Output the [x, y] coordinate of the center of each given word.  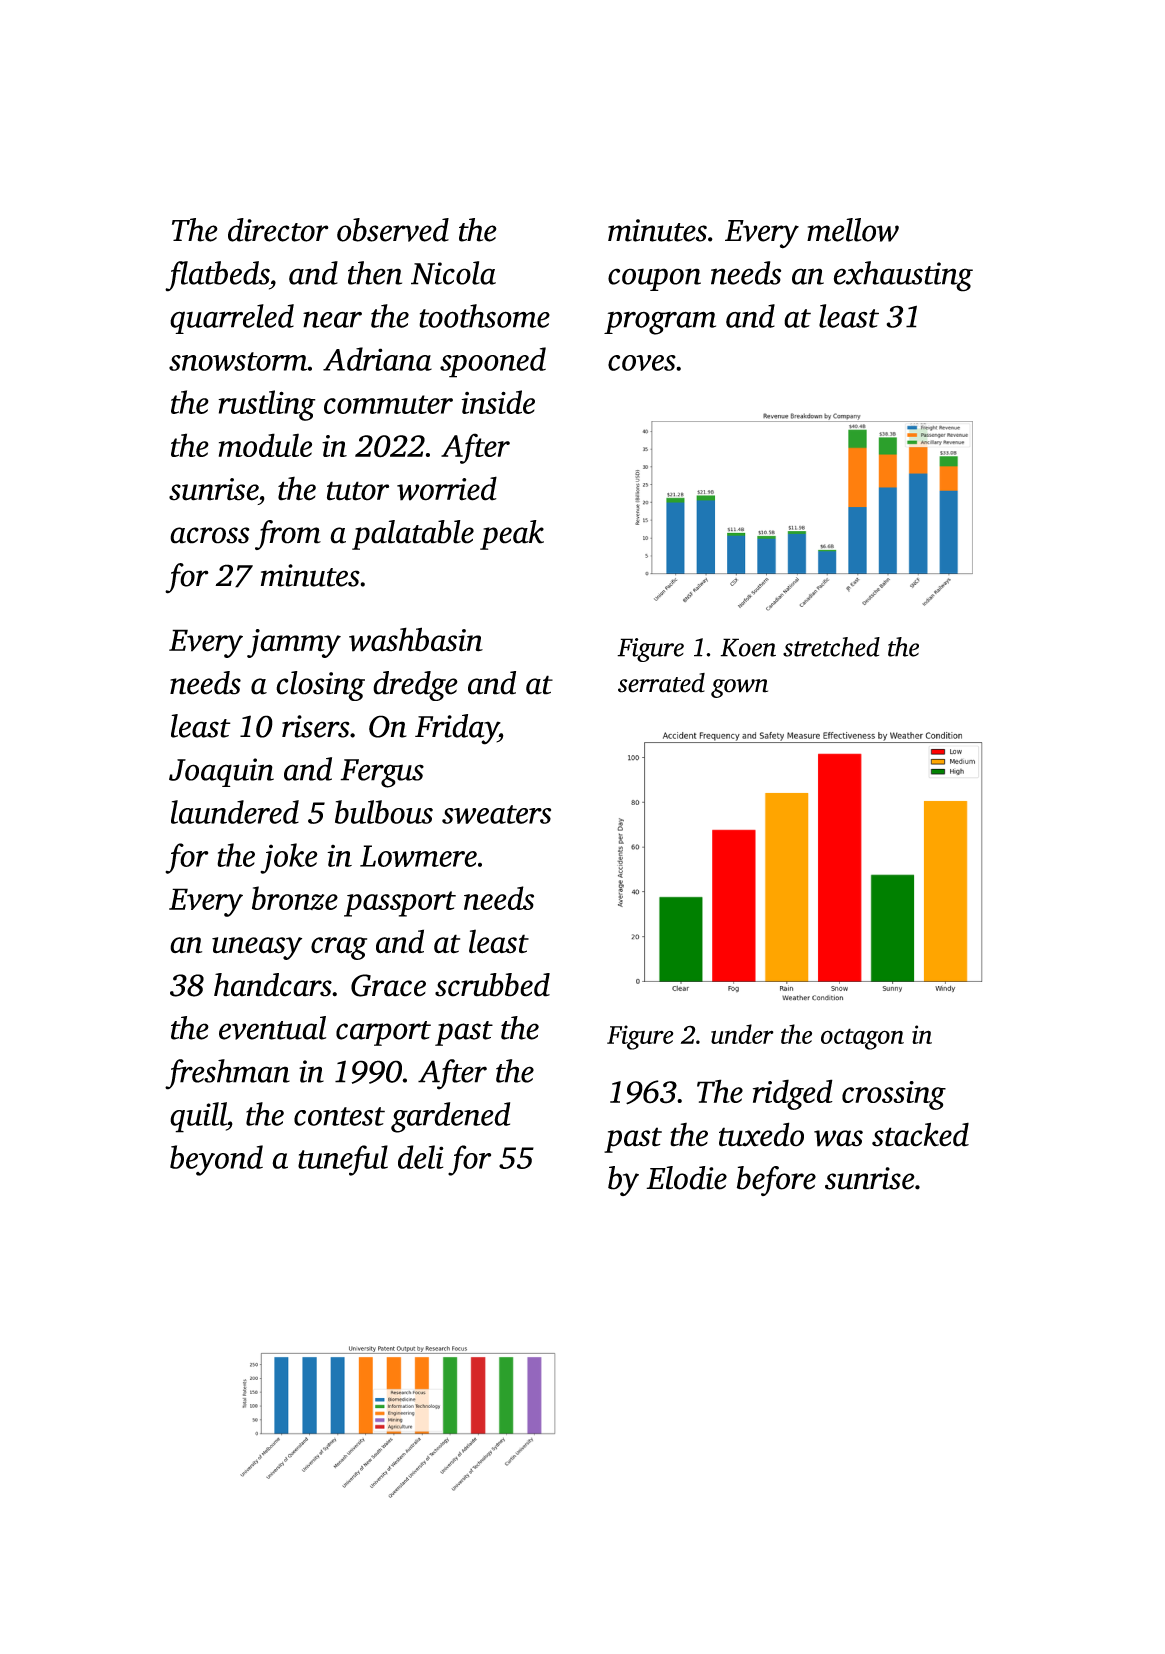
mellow [853, 230]
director [278, 230]
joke [289, 858]
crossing [894, 1095]
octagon [862, 1039]
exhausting [903, 276]
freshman [227, 1074]
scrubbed [492, 985]
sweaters [496, 814]
